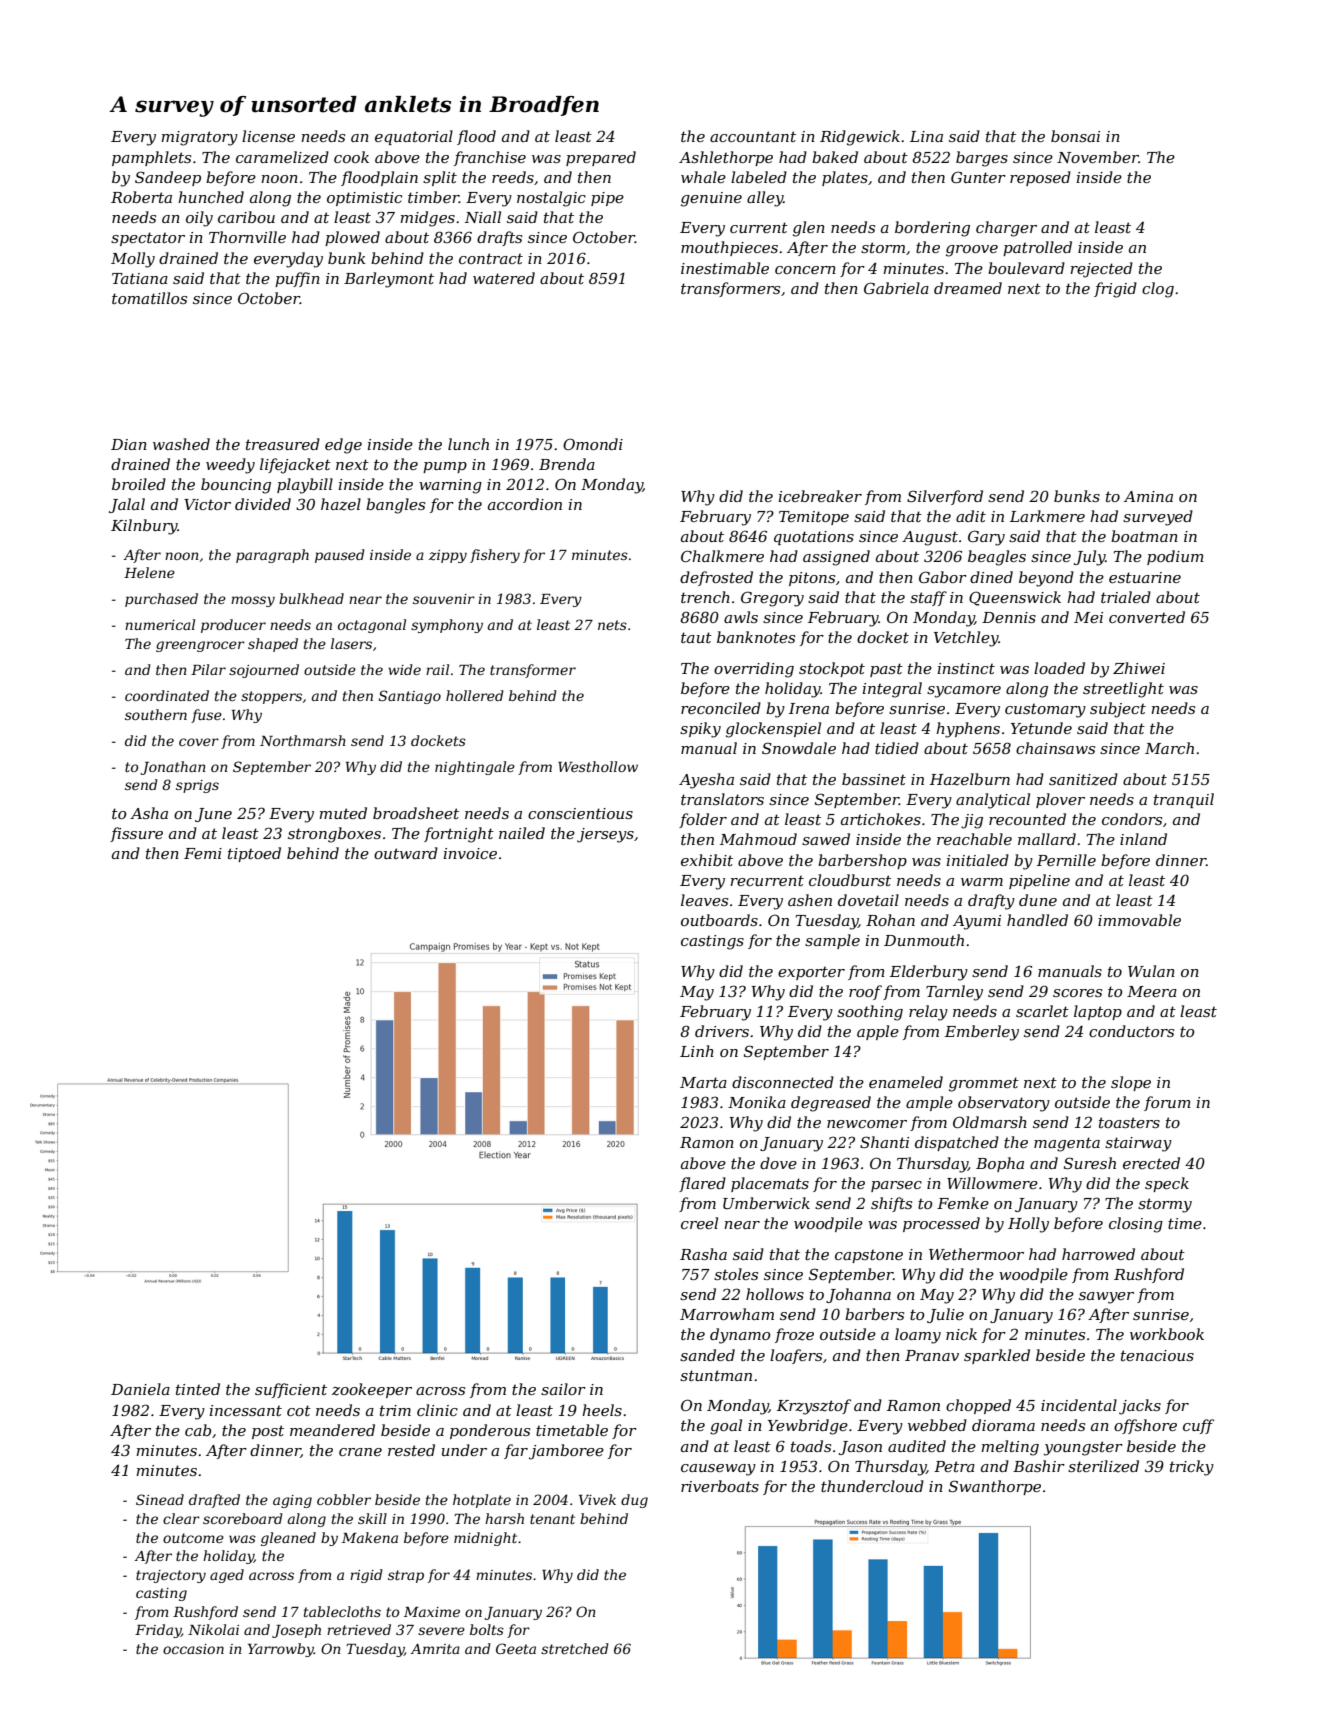 The image size is (1329, 1719). I want to click on zookeeper, so click(372, 1390).
